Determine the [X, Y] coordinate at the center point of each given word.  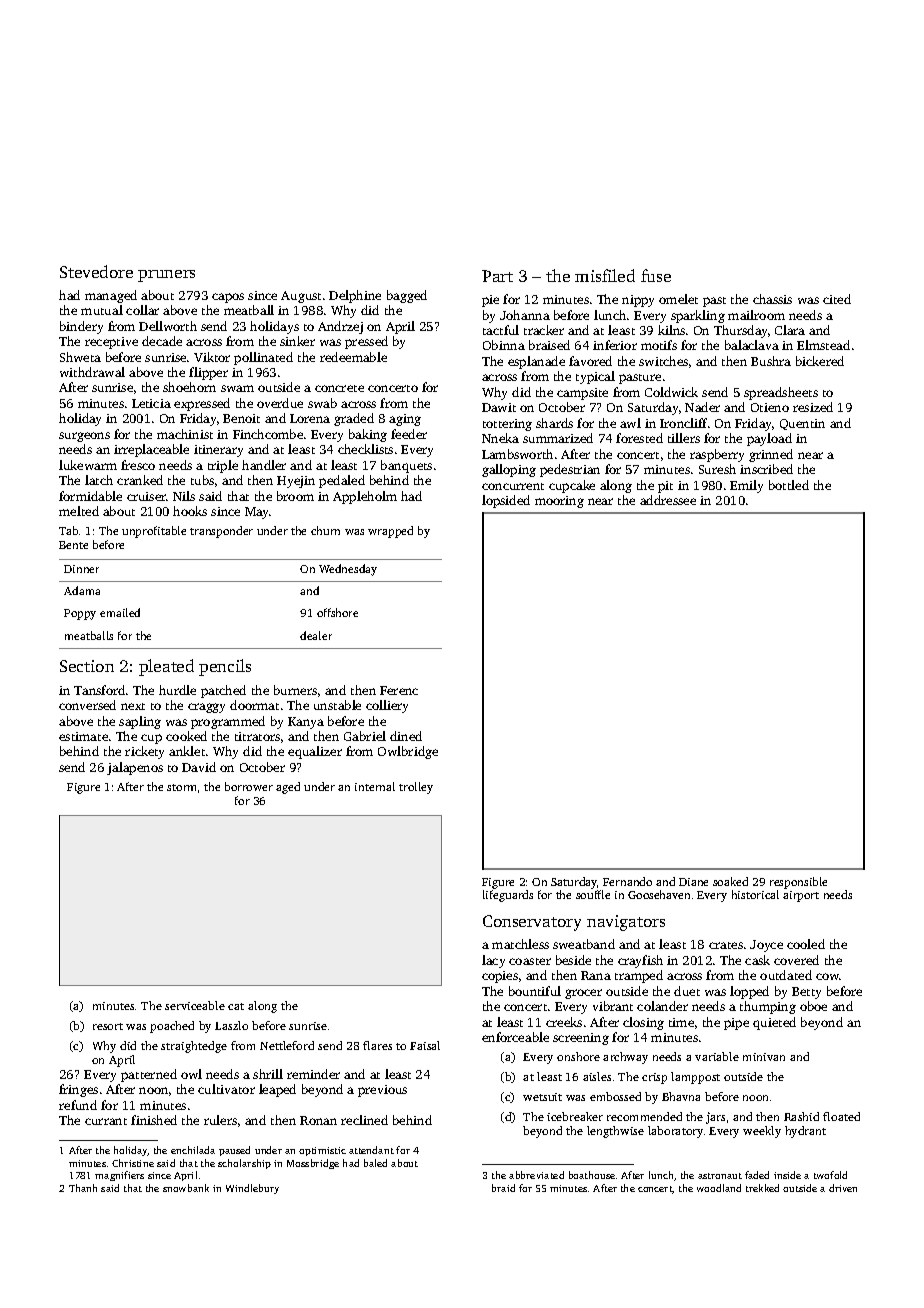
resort [108, 1026]
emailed [120, 612]
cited [837, 299]
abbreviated [536, 1175]
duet [687, 991]
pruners [166, 276]
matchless [520, 944]
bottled [789, 485]
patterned [149, 1075]
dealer [316, 635]
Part [497, 276]
